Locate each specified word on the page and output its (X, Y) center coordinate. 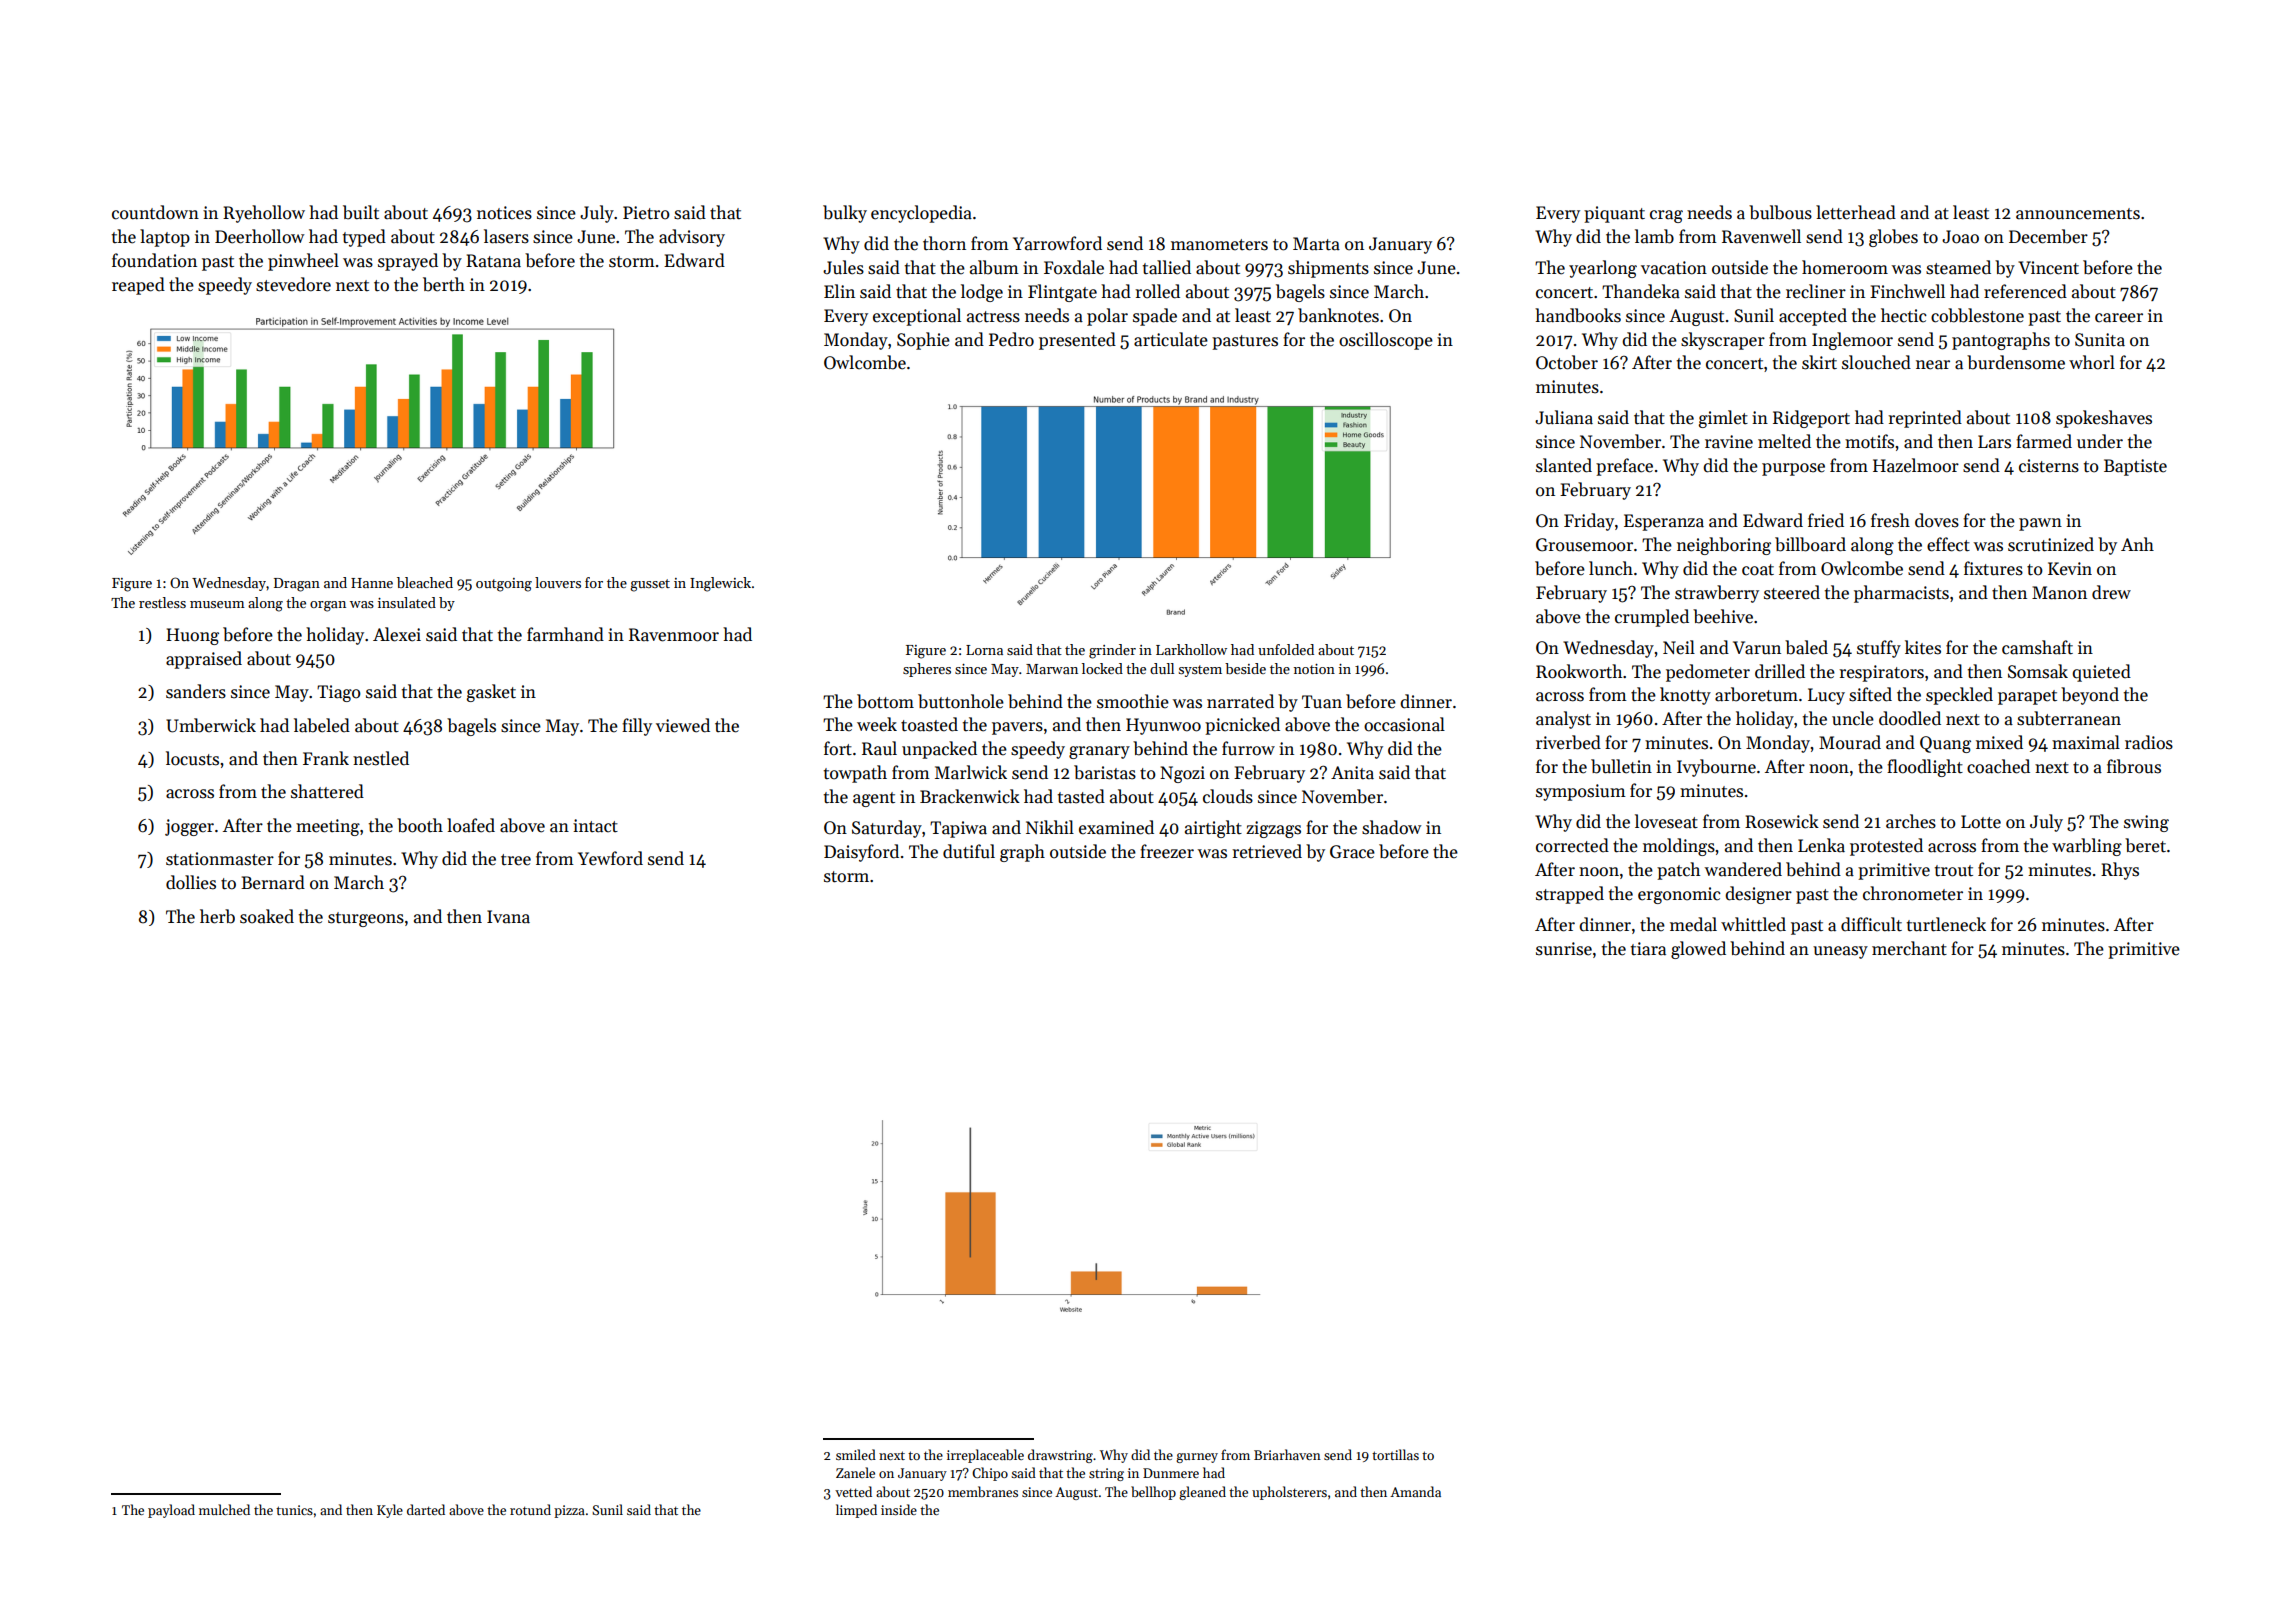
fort (838, 748)
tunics (294, 1510)
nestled (381, 758)
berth (444, 284)
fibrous (2134, 766)
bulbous (1780, 212)
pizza (569, 1511)
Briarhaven (1287, 1454)
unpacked (939, 750)
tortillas (1395, 1454)
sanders (196, 691)
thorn (944, 243)
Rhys (2120, 871)
